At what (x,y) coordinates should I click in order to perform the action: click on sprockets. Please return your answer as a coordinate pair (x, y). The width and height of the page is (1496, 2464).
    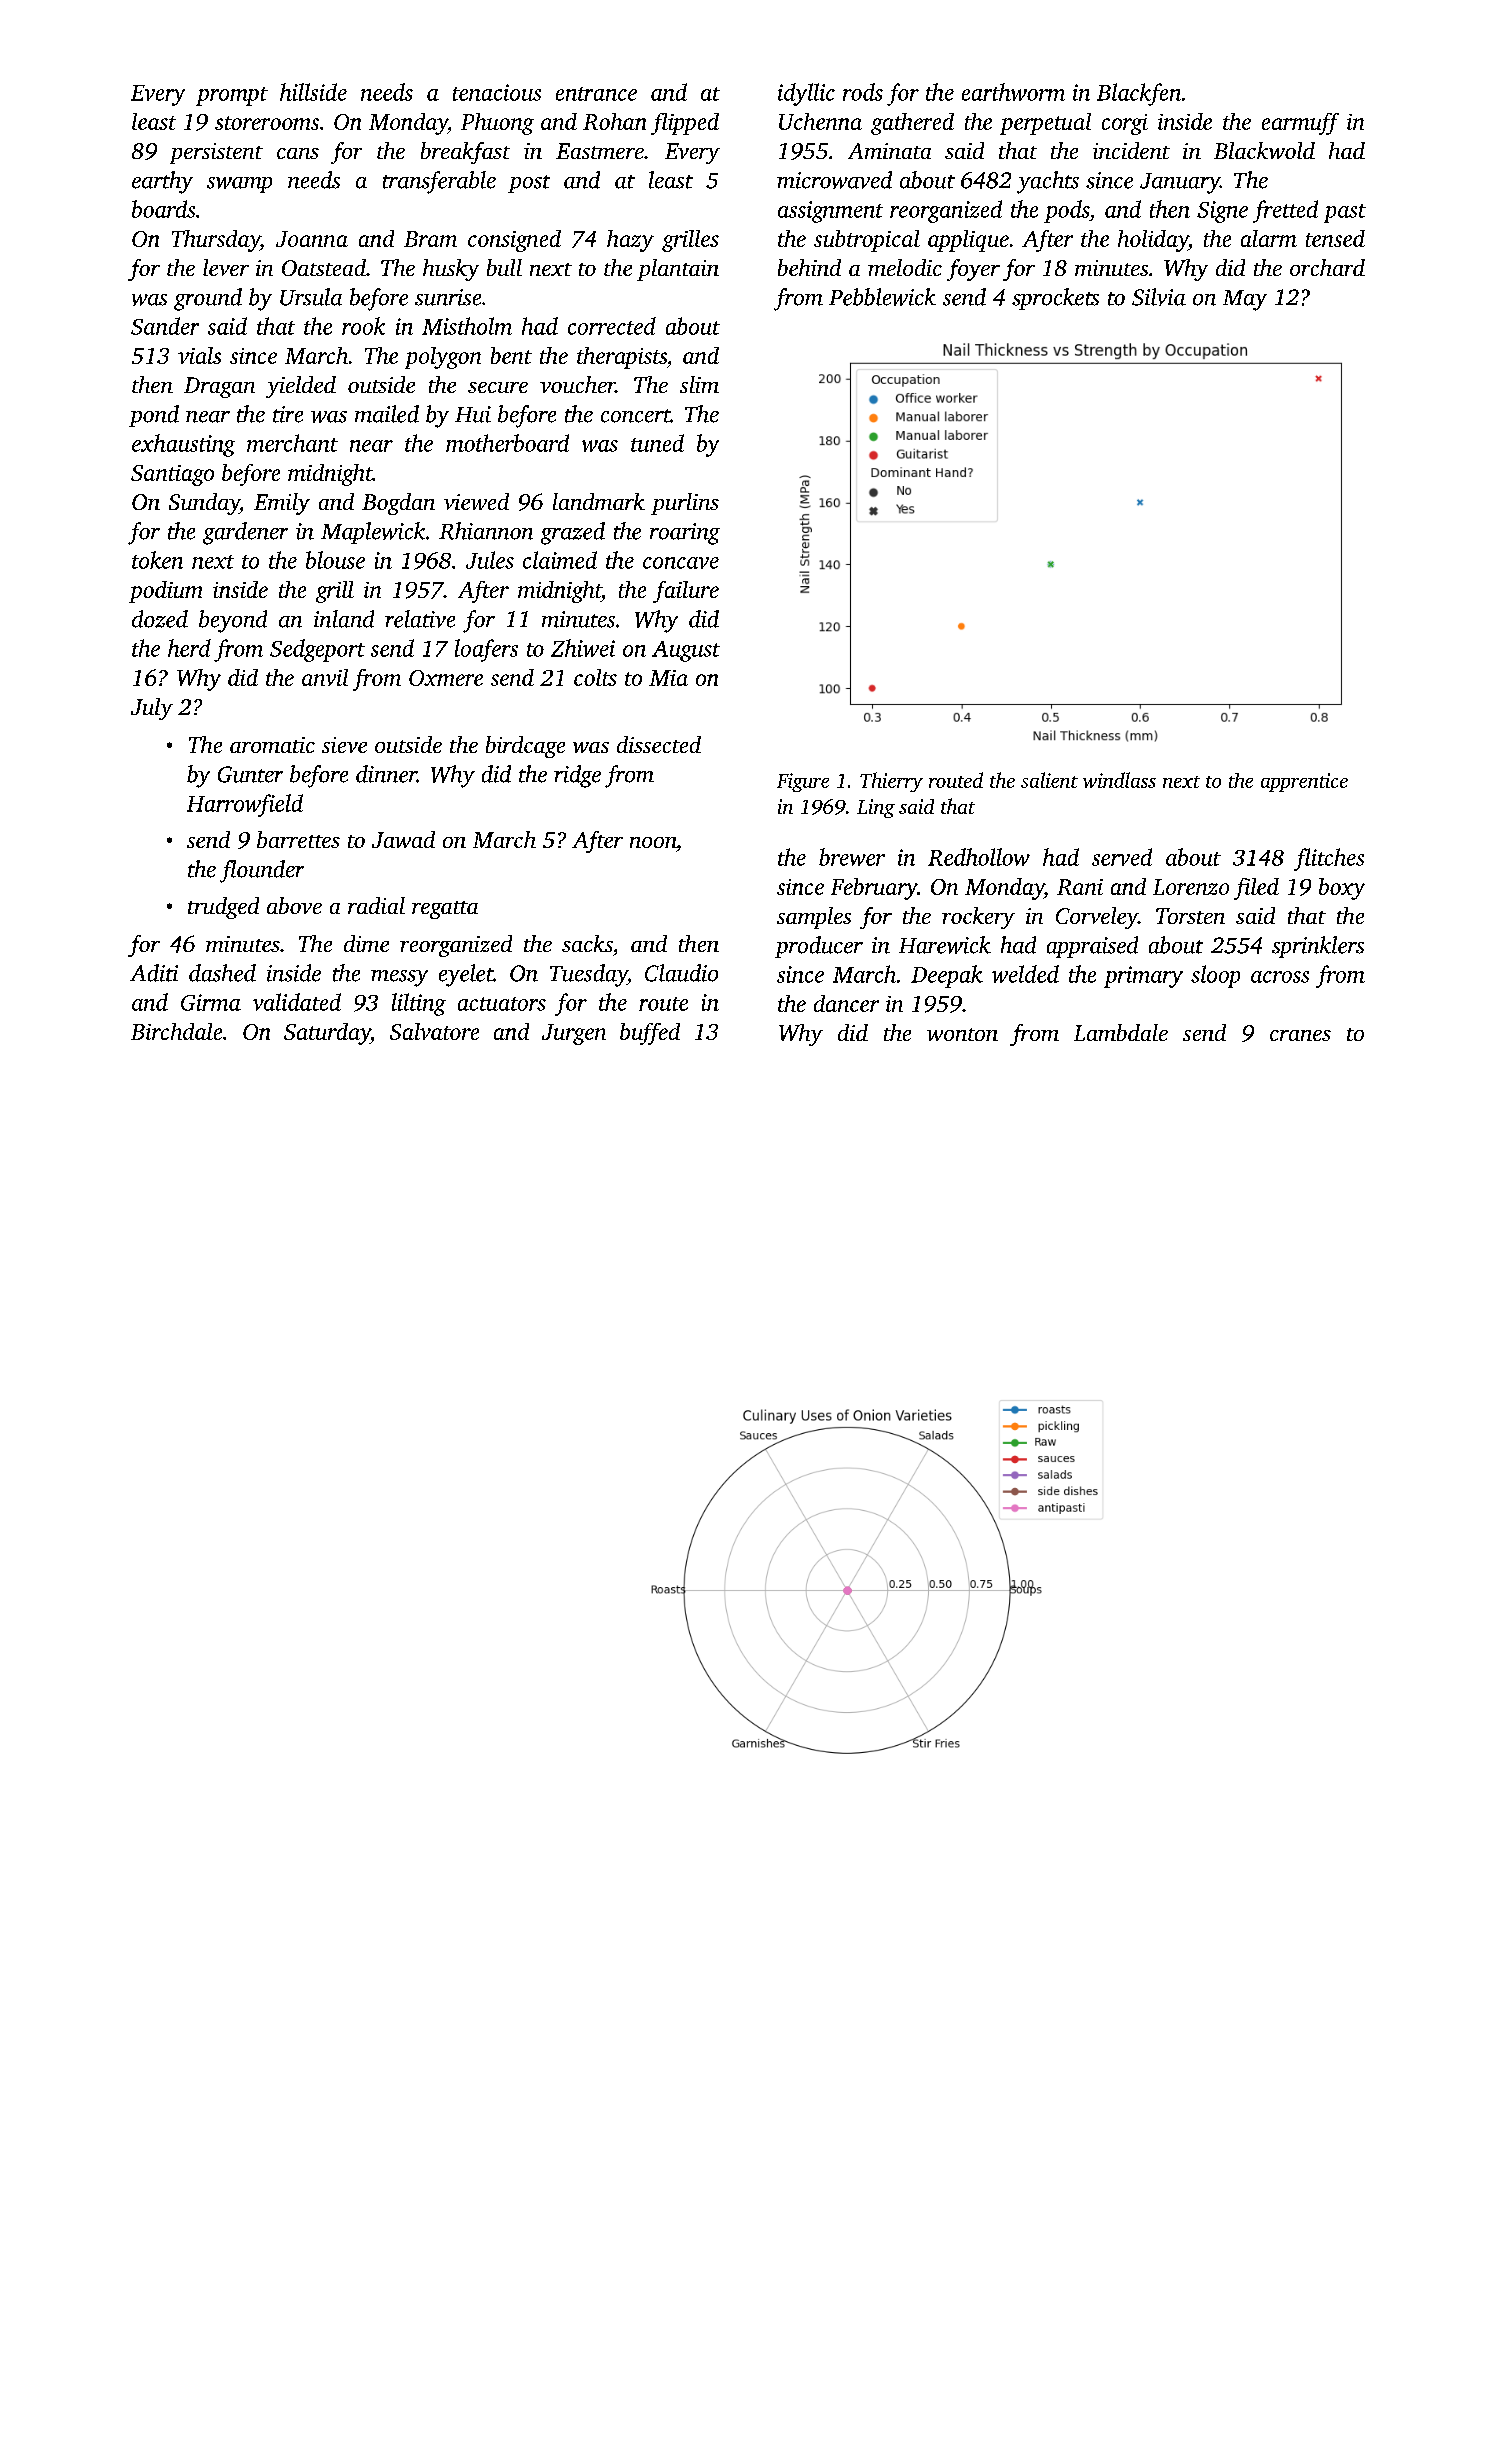
    Looking at the image, I should click on (1055, 299).
